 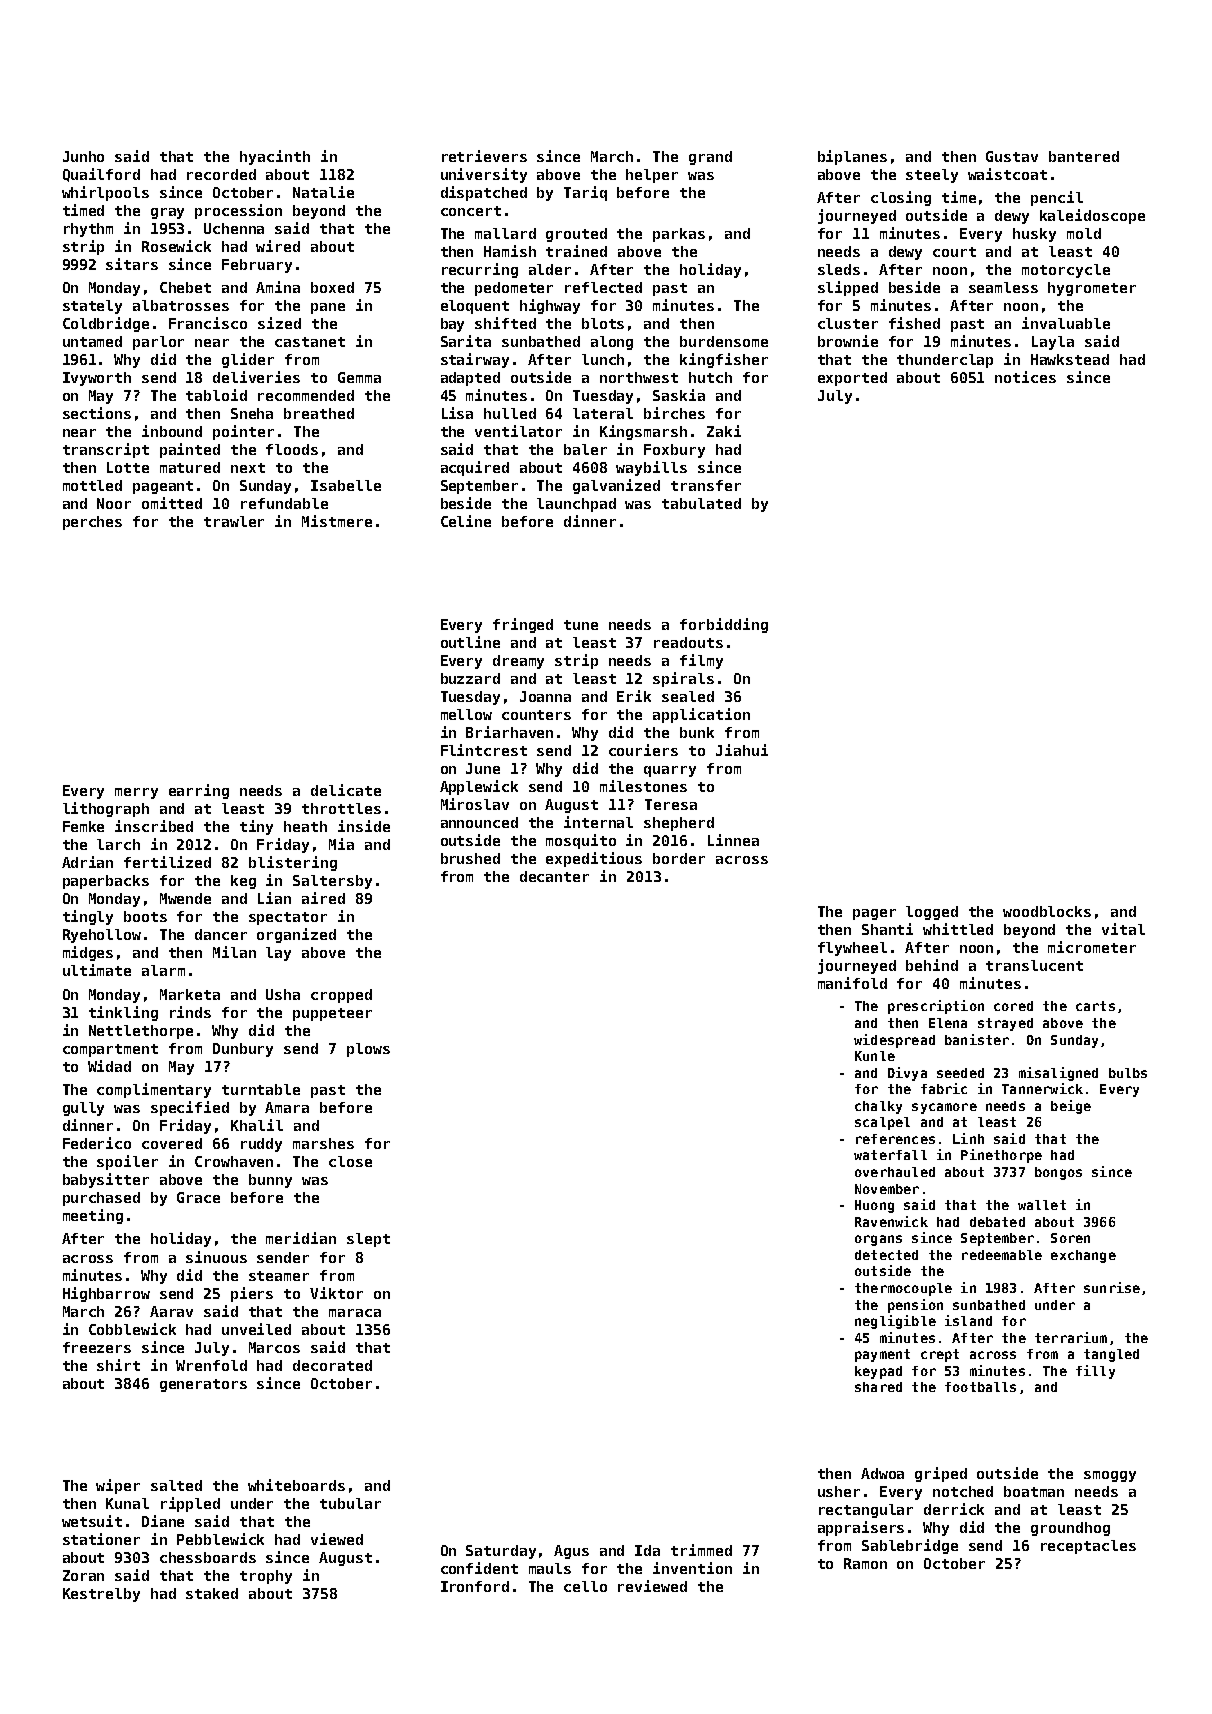 What do you see at coordinates (1058, 1173) in the screenshot?
I see `bongos` at bounding box center [1058, 1173].
